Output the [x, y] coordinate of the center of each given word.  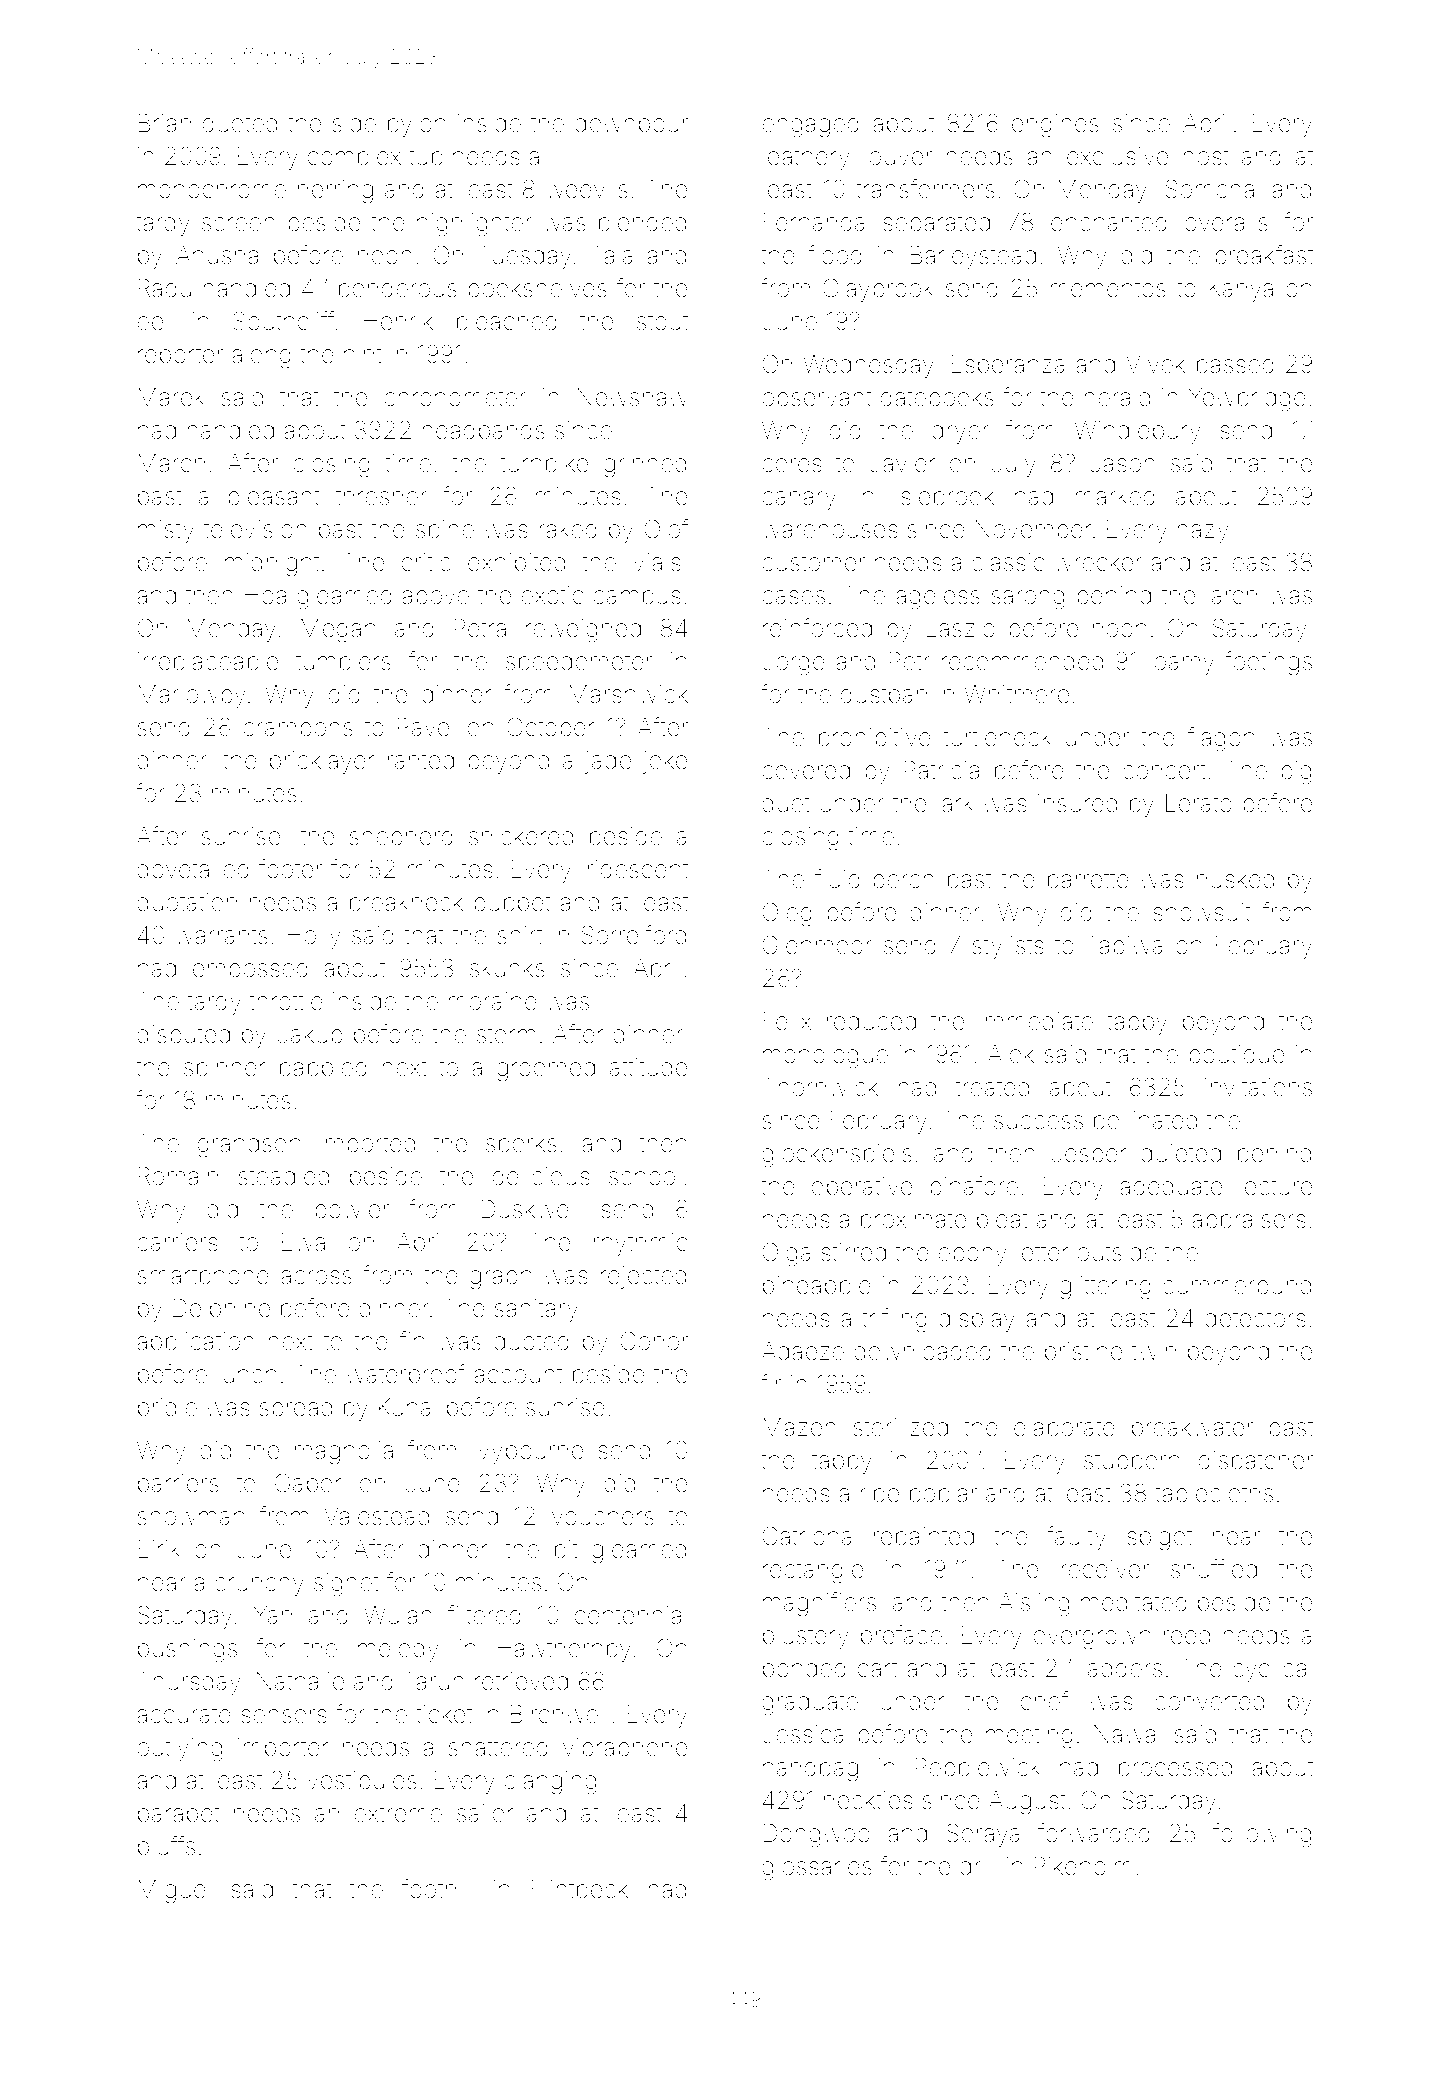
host [1206, 156]
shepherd [401, 838]
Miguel [174, 1892]
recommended [1022, 661]
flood [835, 255]
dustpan [884, 696]
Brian [164, 123]
